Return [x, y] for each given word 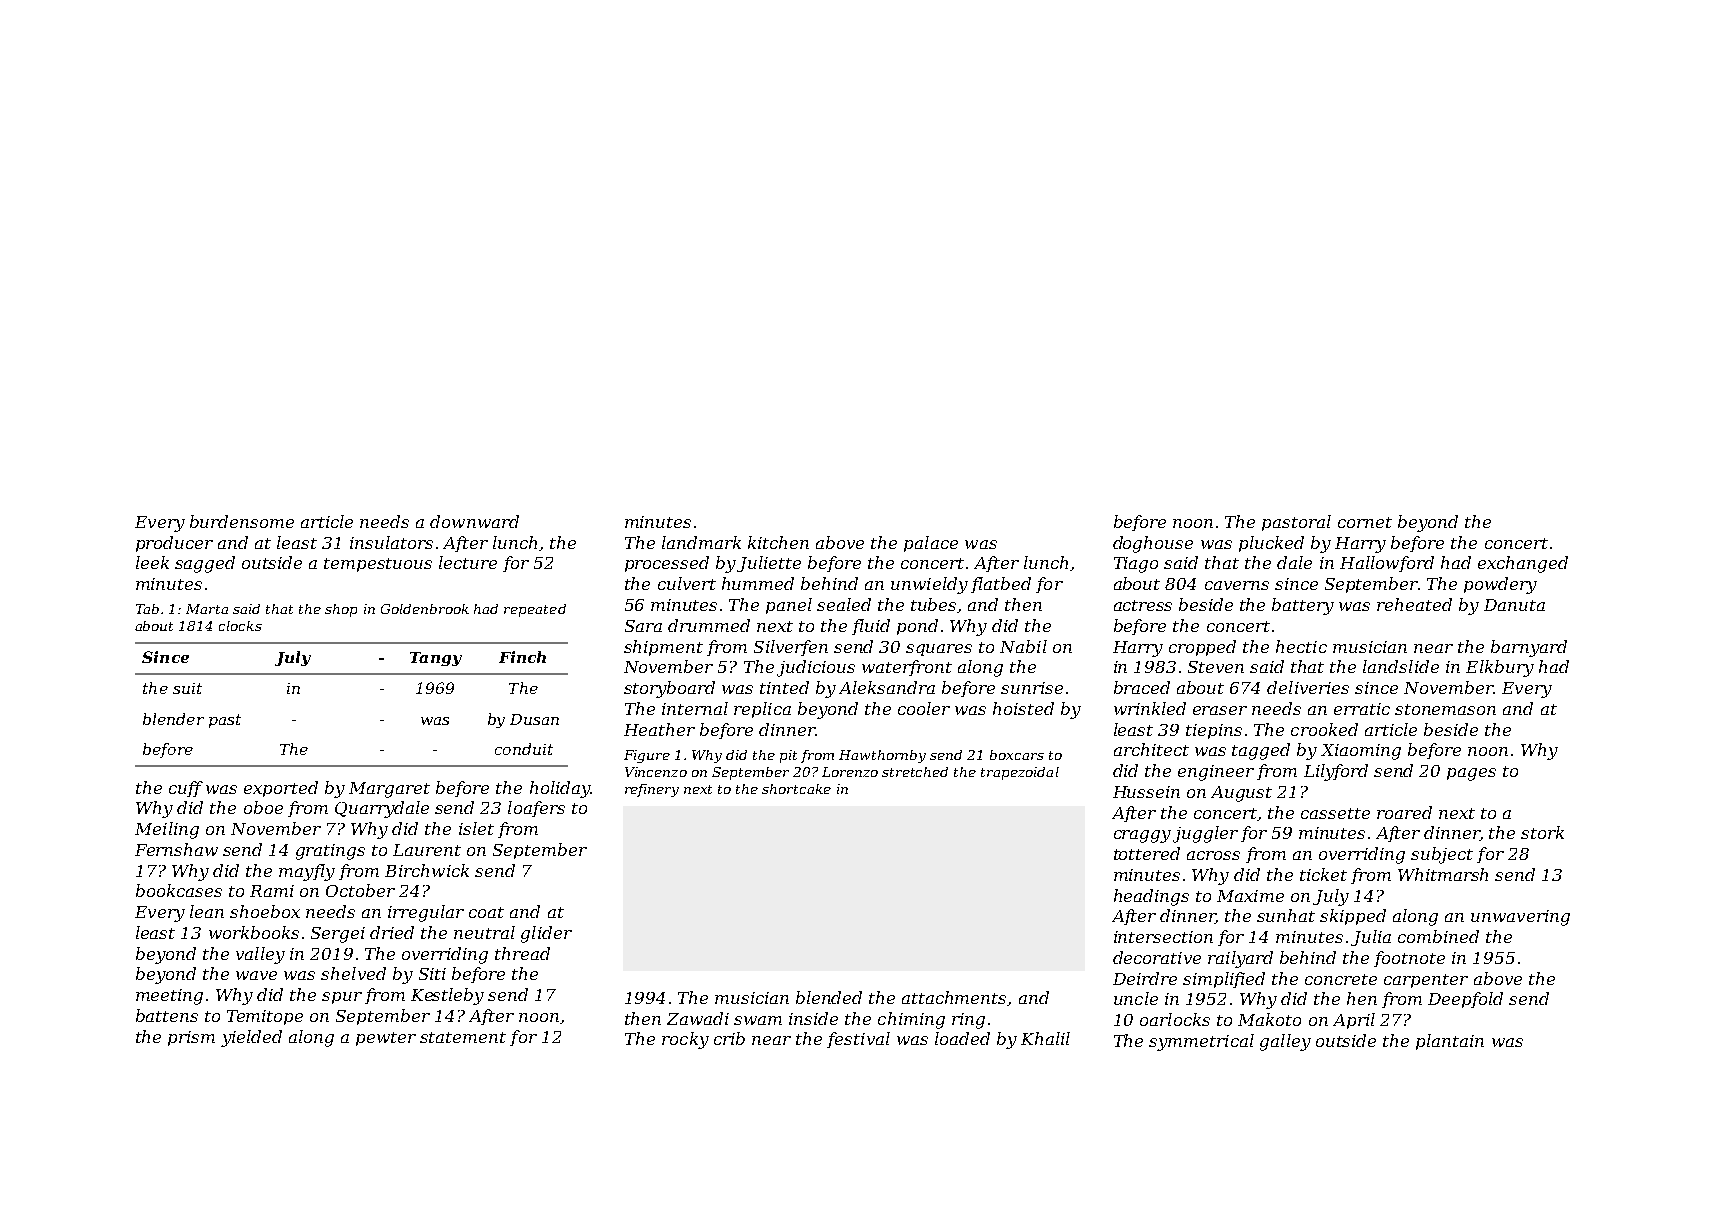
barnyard [1529, 648]
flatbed [1001, 585]
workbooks [254, 932]
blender [173, 719]
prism [191, 1038]
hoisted [1023, 708]
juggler [1205, 834]
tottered [1147, 853]
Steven [1216, 667]
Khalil [1045, 1038]
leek [152, 562]
